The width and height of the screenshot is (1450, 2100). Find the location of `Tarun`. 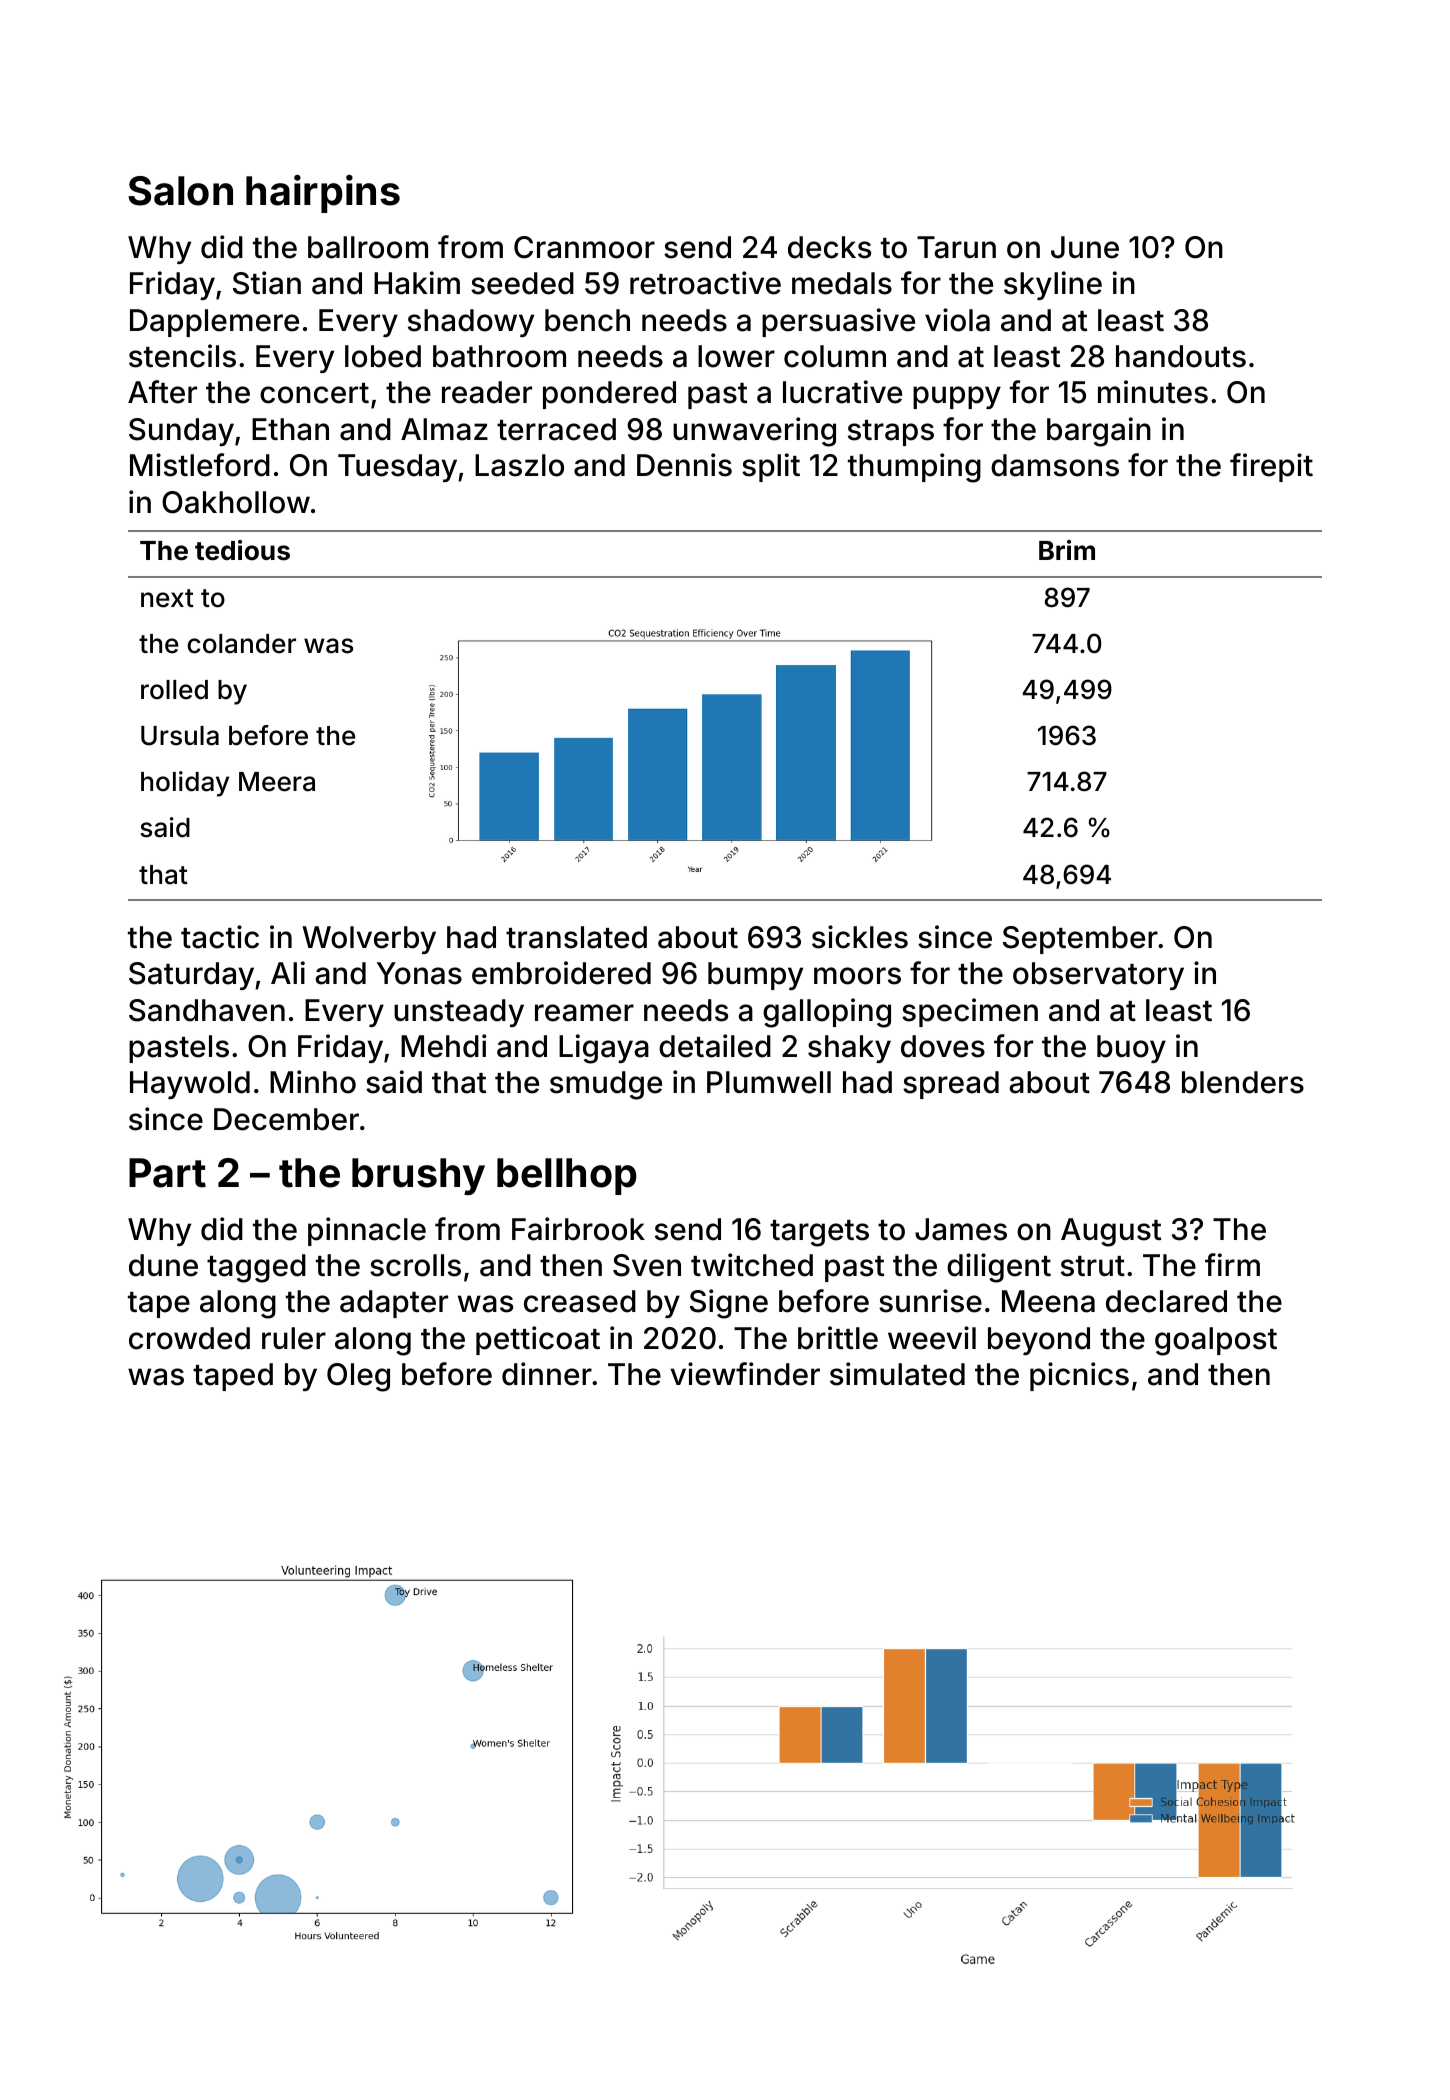

Tarun is located at coordinates (956, 247).
